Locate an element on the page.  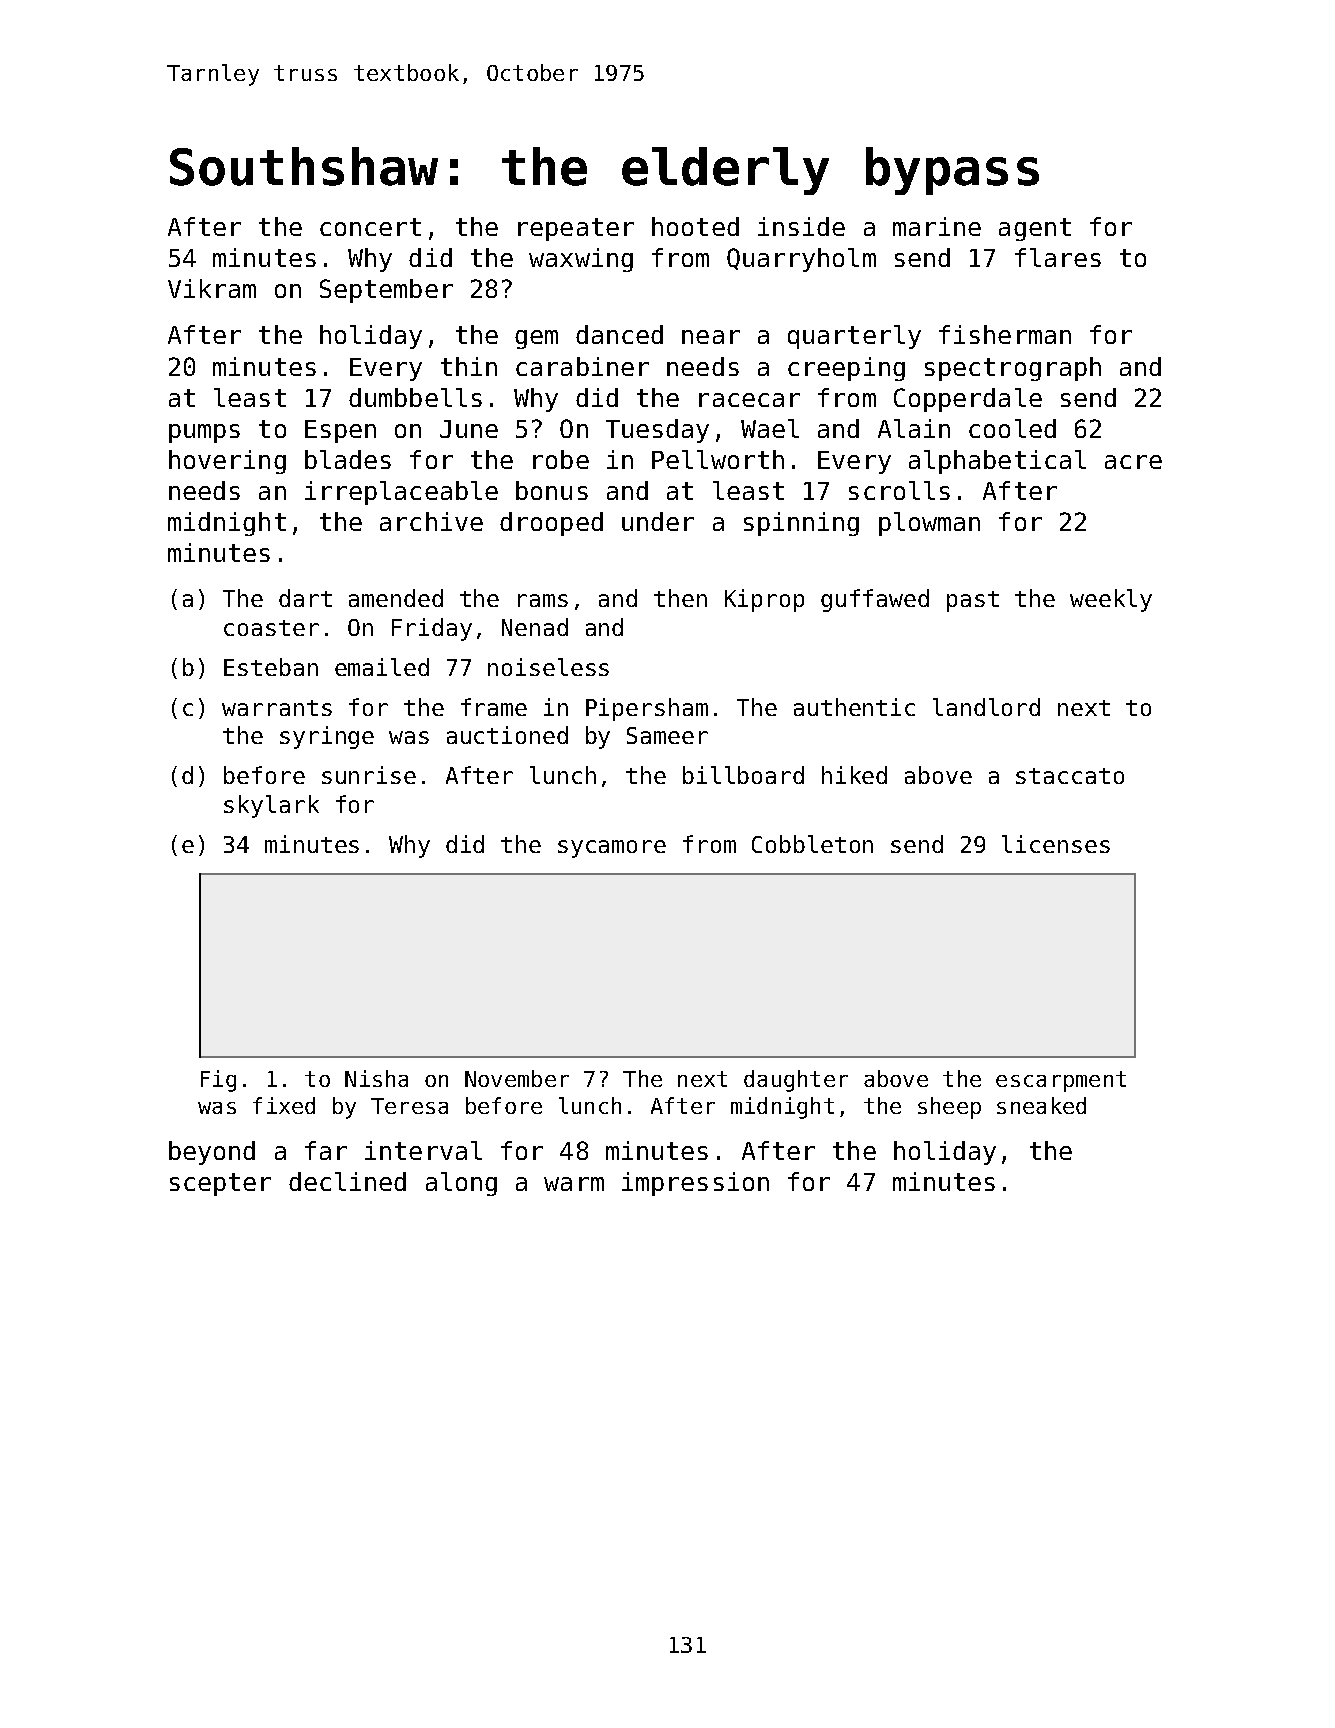
cooled is located at coordinates (1012, 428).
